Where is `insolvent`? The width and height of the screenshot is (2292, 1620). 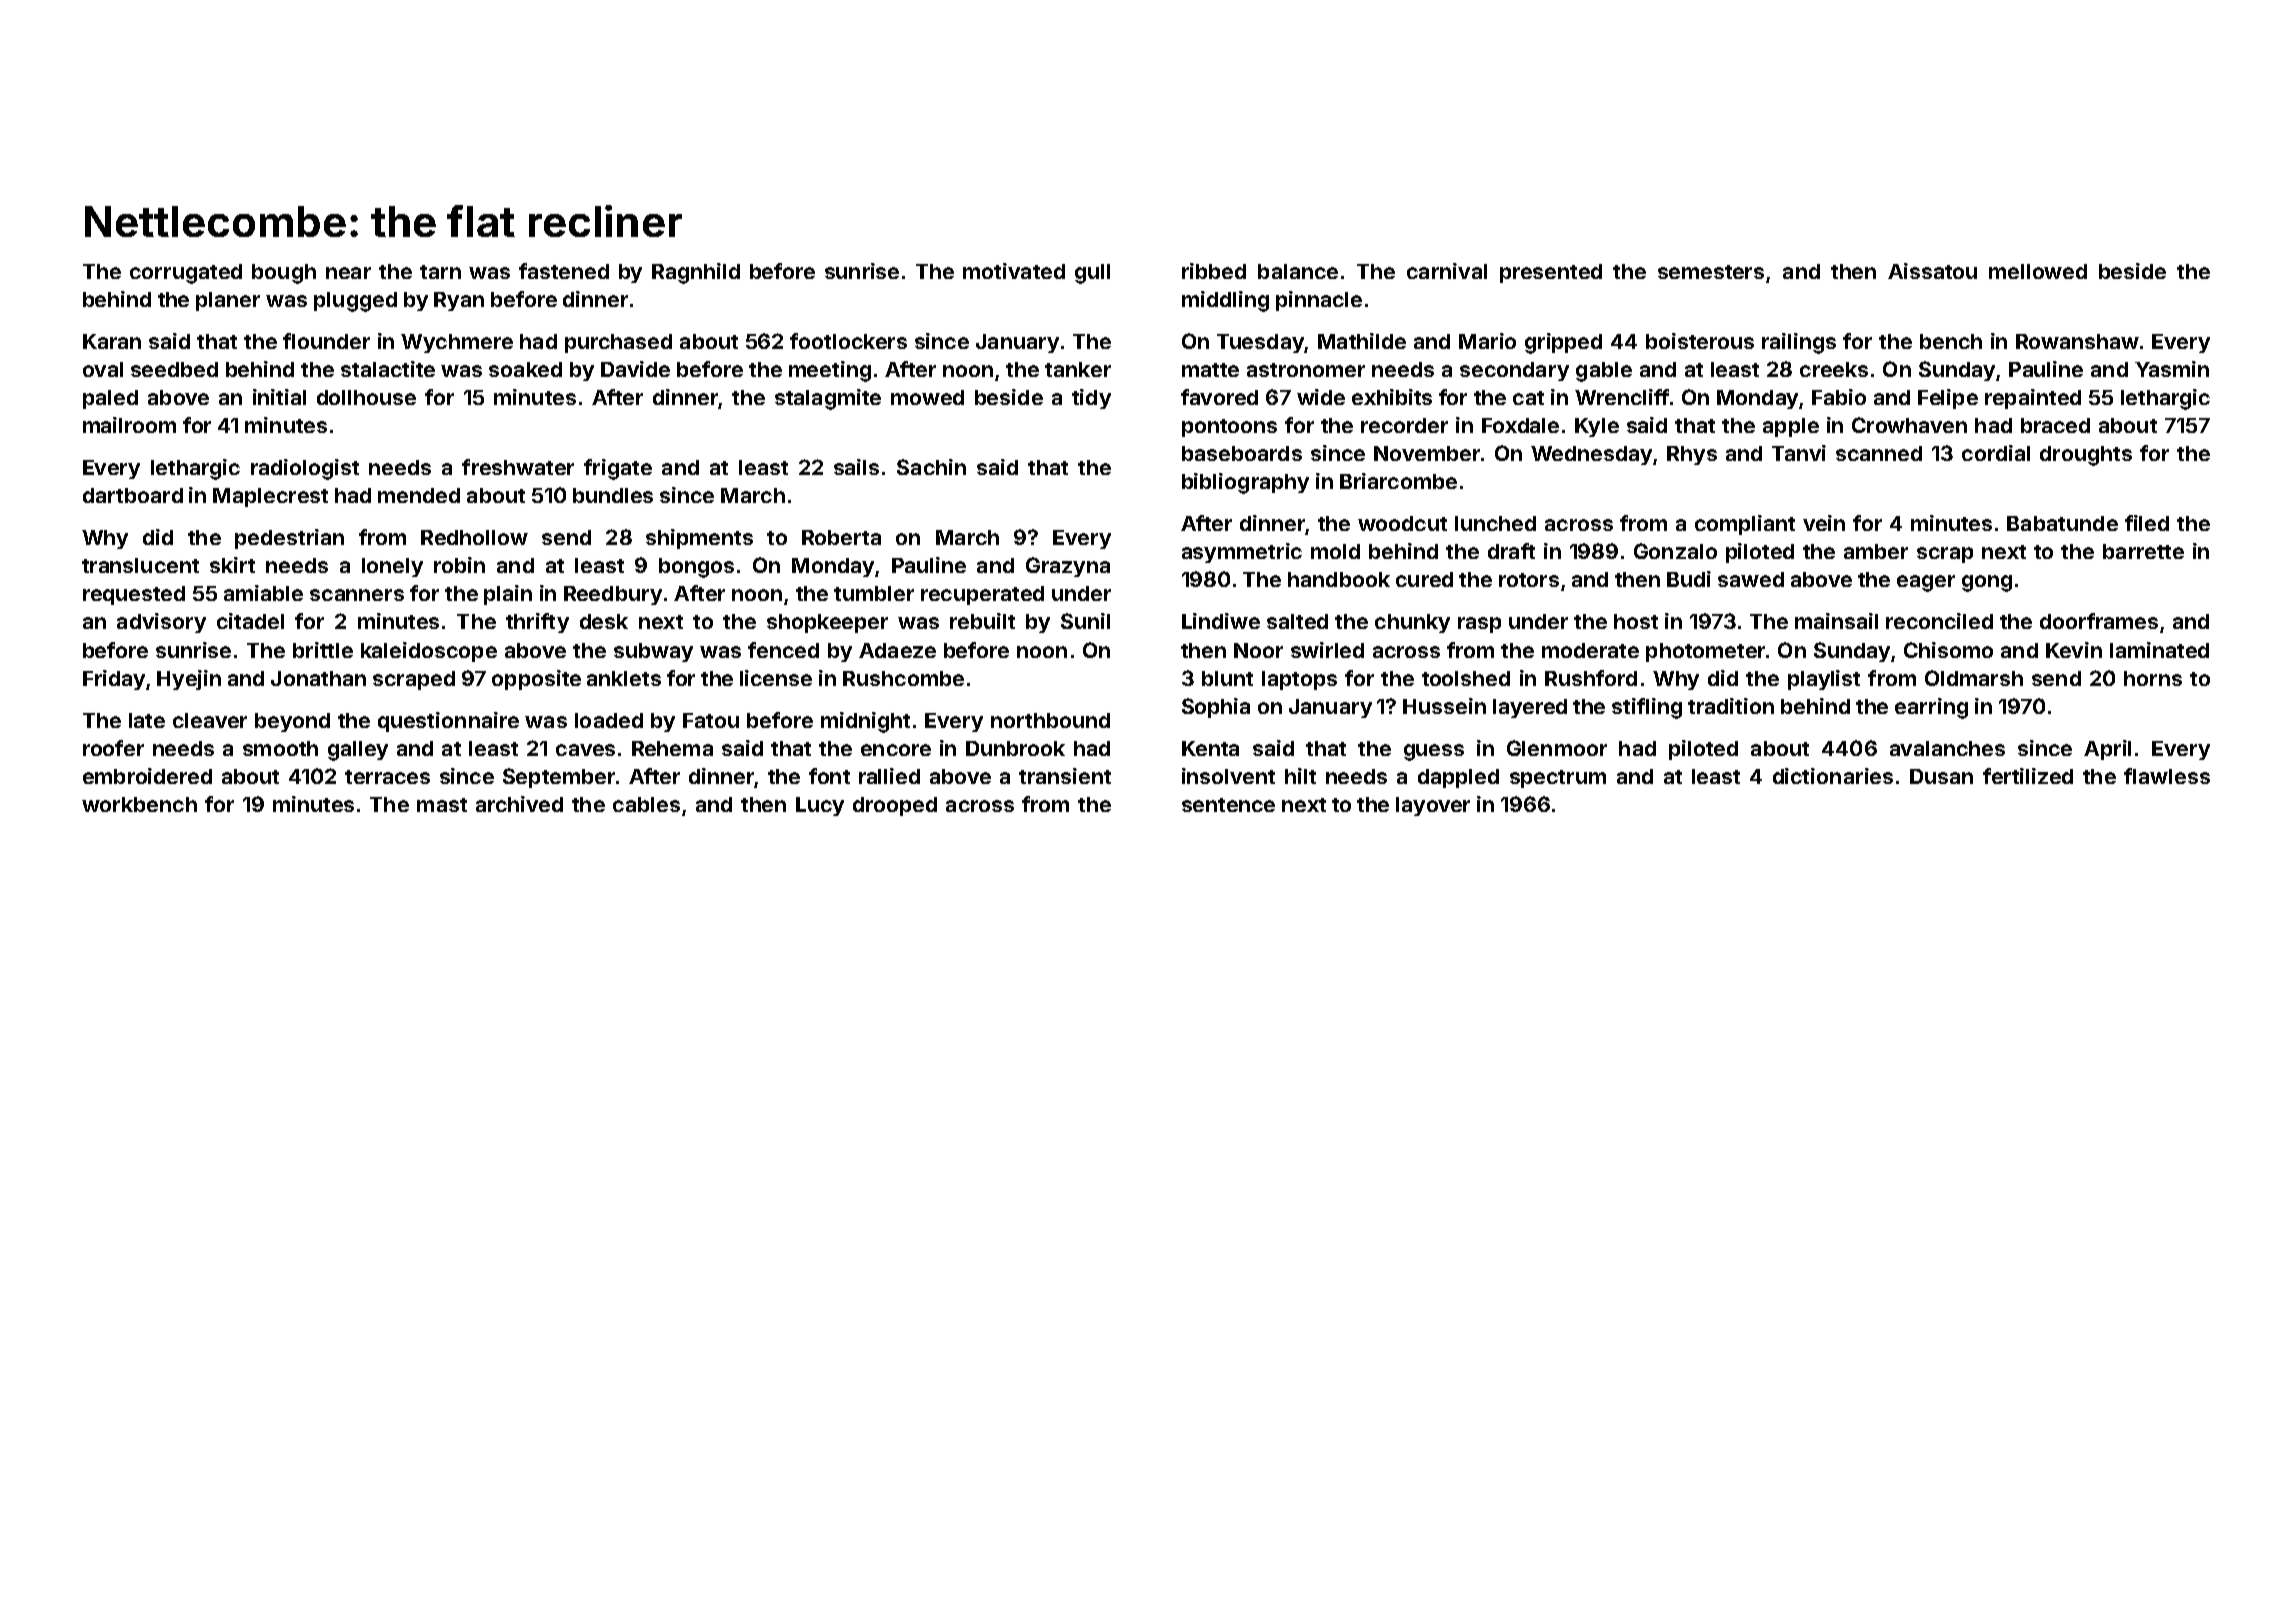 insolvent is located at coordinates (1228, 776).
